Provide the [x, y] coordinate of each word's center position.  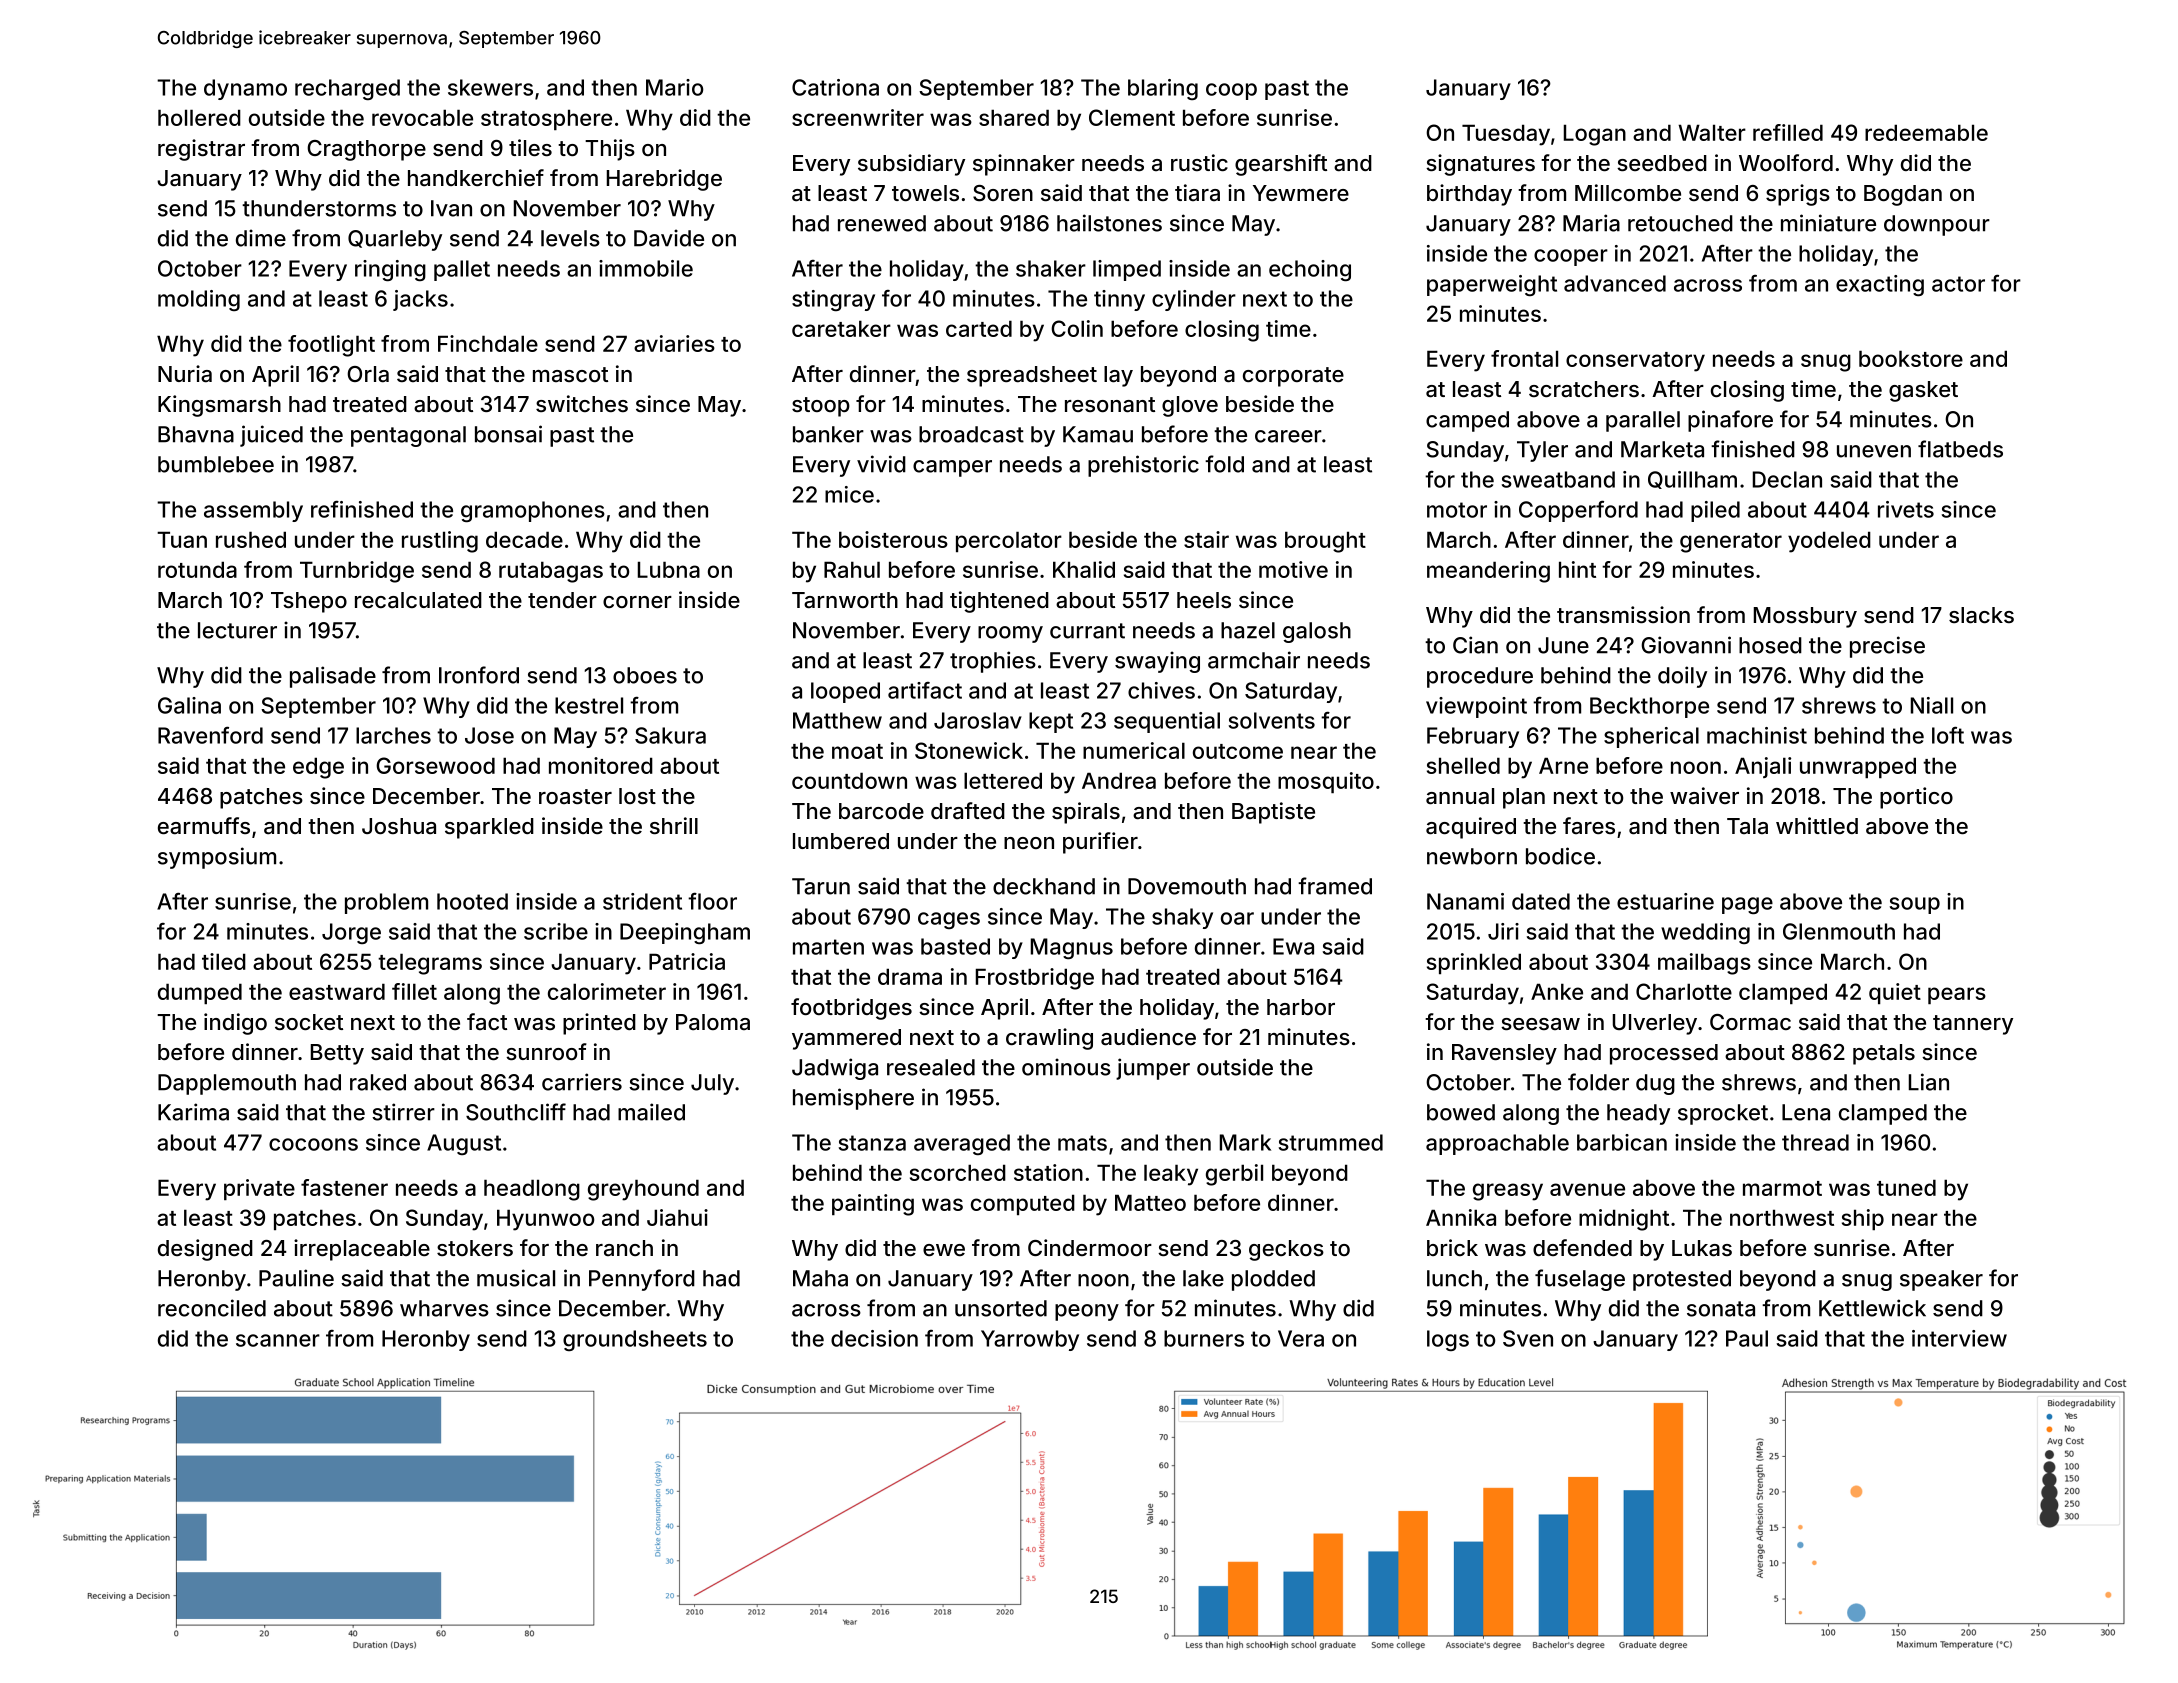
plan [1524, 798]
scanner [278, 1340]
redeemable [1926, 132]
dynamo [245, 89]
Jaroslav [978, 720]
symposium [217, 858]
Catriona [835, 87]
